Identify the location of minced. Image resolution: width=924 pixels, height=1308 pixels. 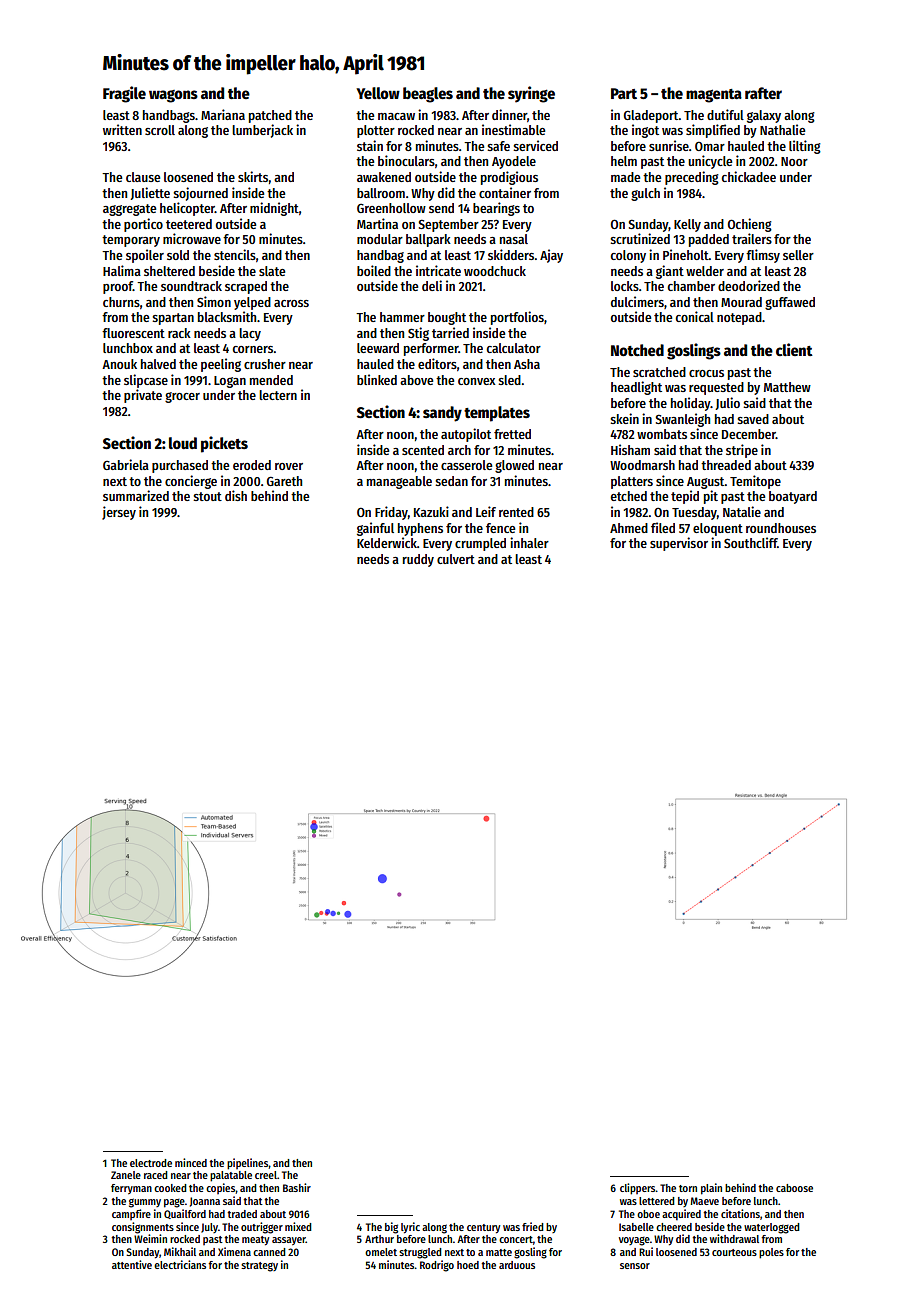
(191, 1162).
